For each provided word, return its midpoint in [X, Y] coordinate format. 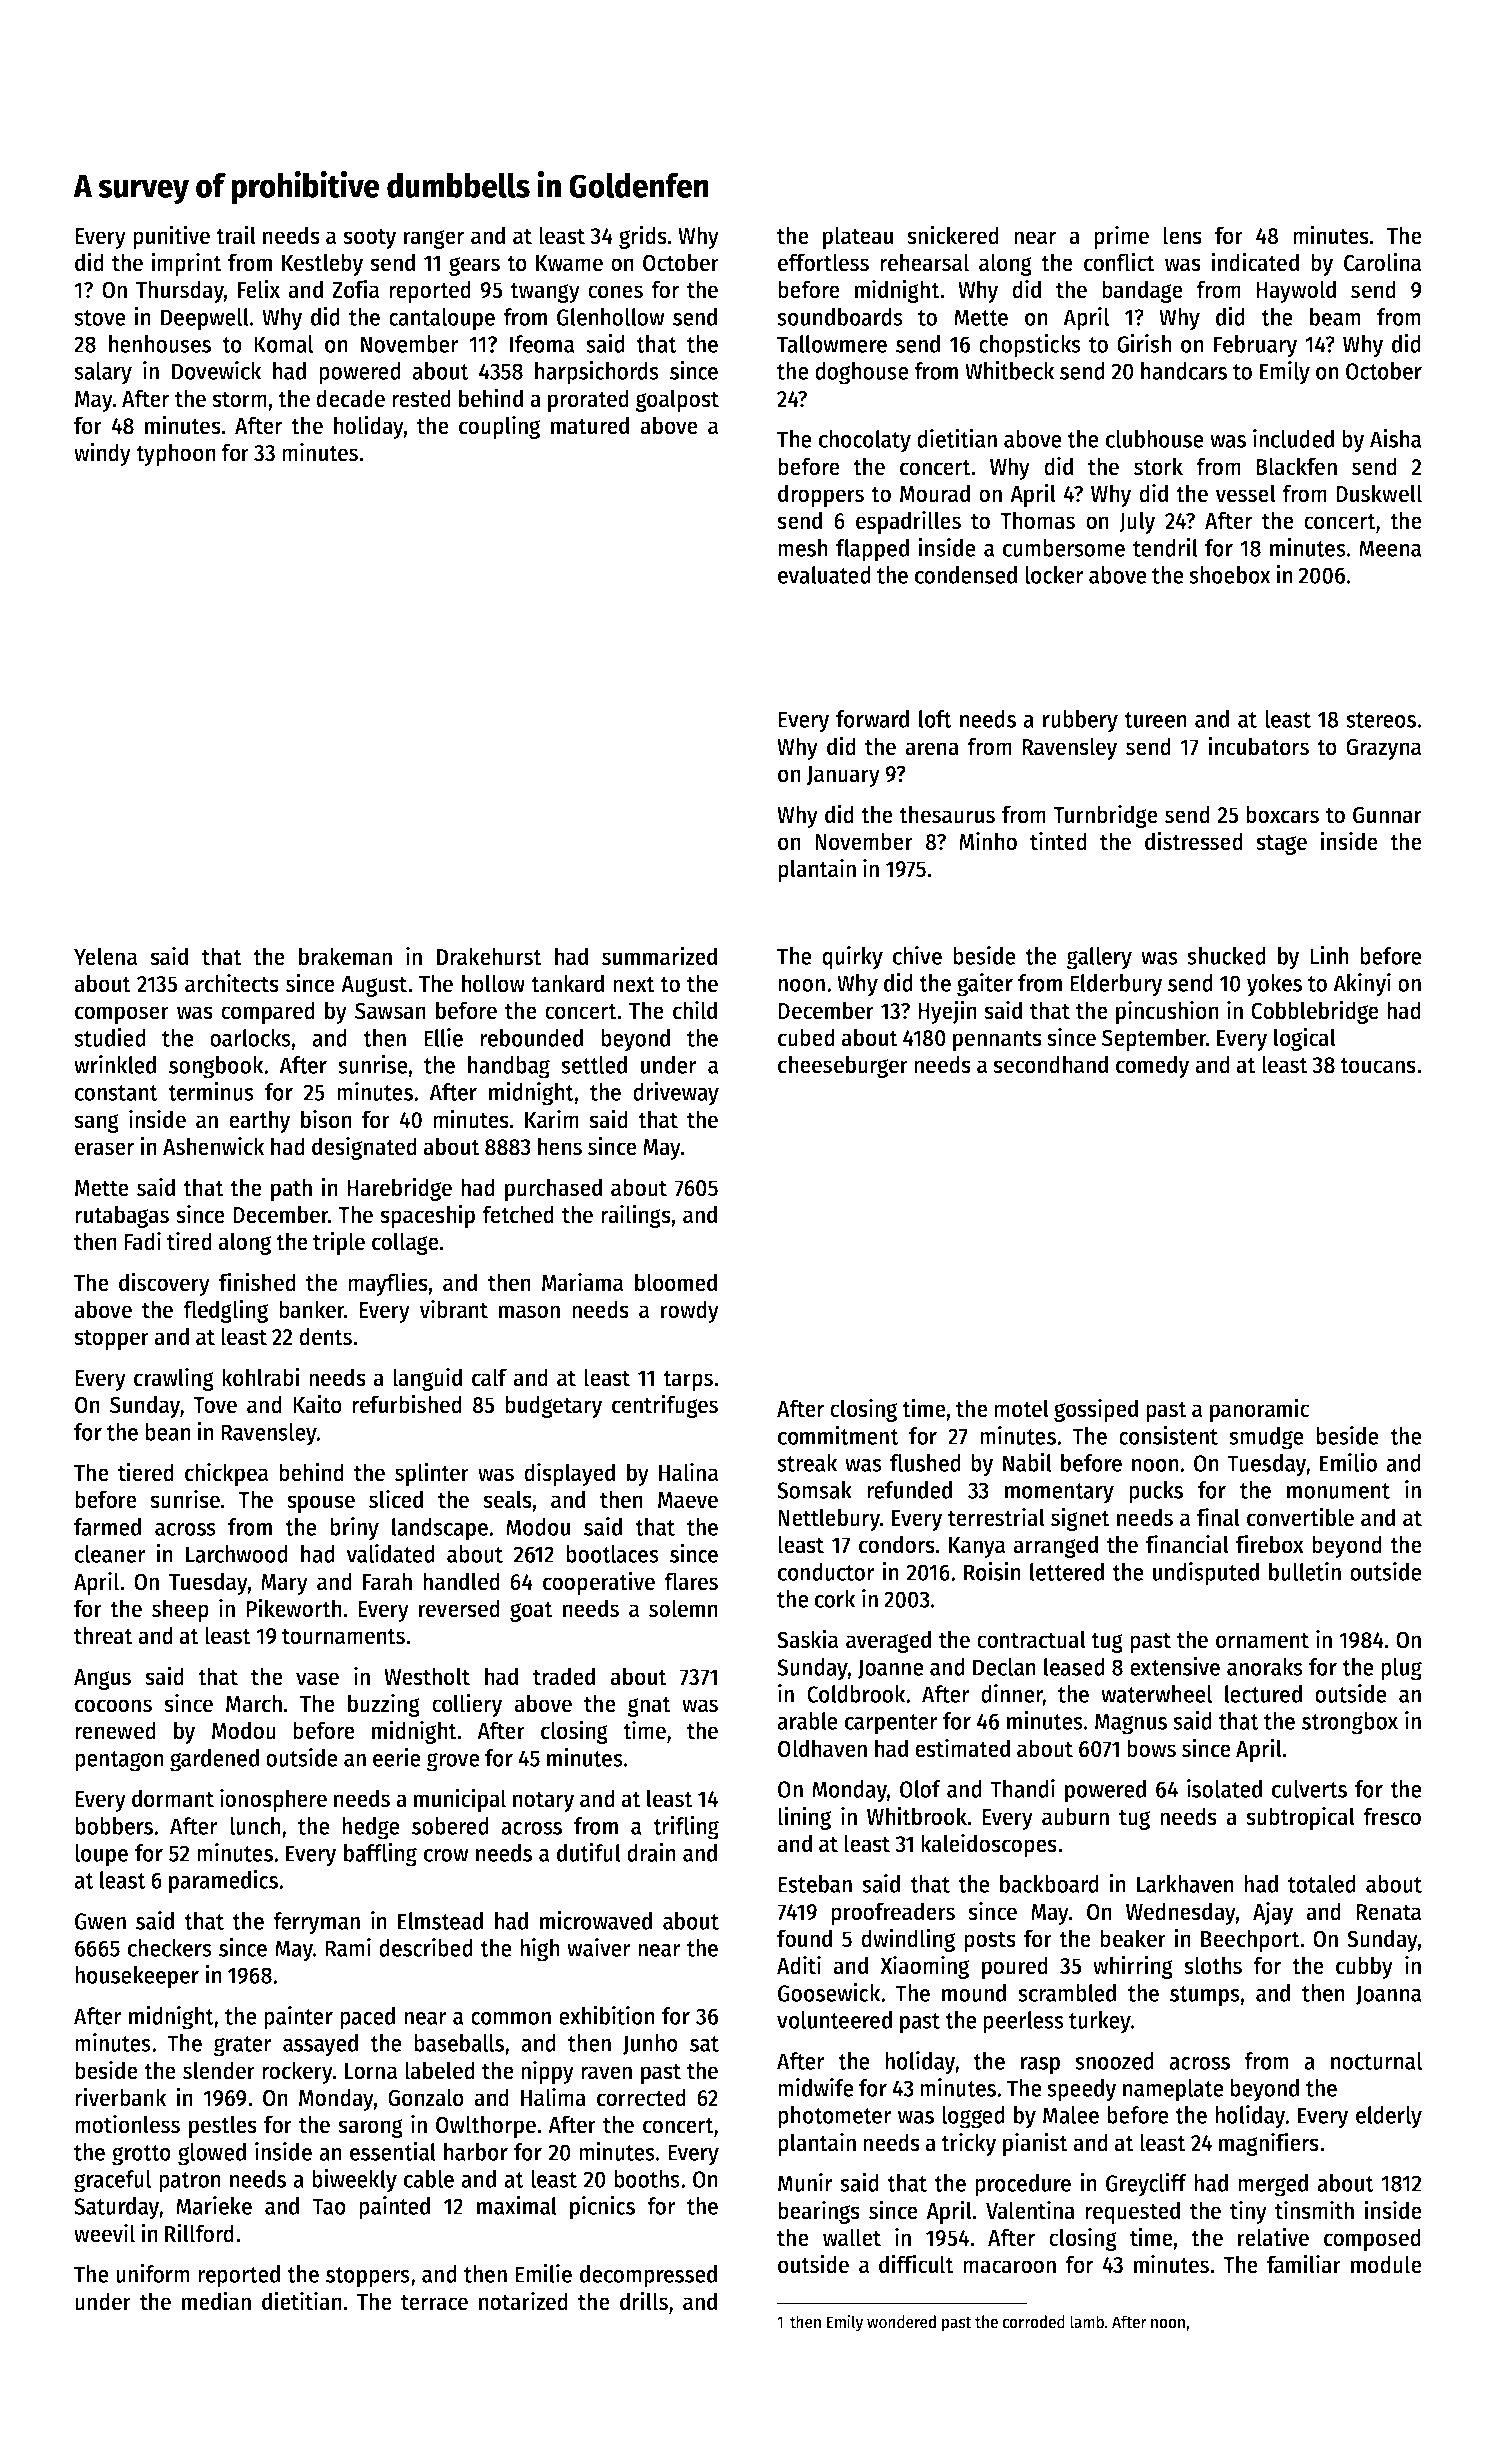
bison [326, 1119]
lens [1182, 235]
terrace [434, 2302]
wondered [901, 2322]
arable [807, 1721]
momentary [1059, 1493]
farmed [107, 1527]
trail [236, 235]
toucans [1378, 1065]
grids [643, 237]
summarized [659, 956]
